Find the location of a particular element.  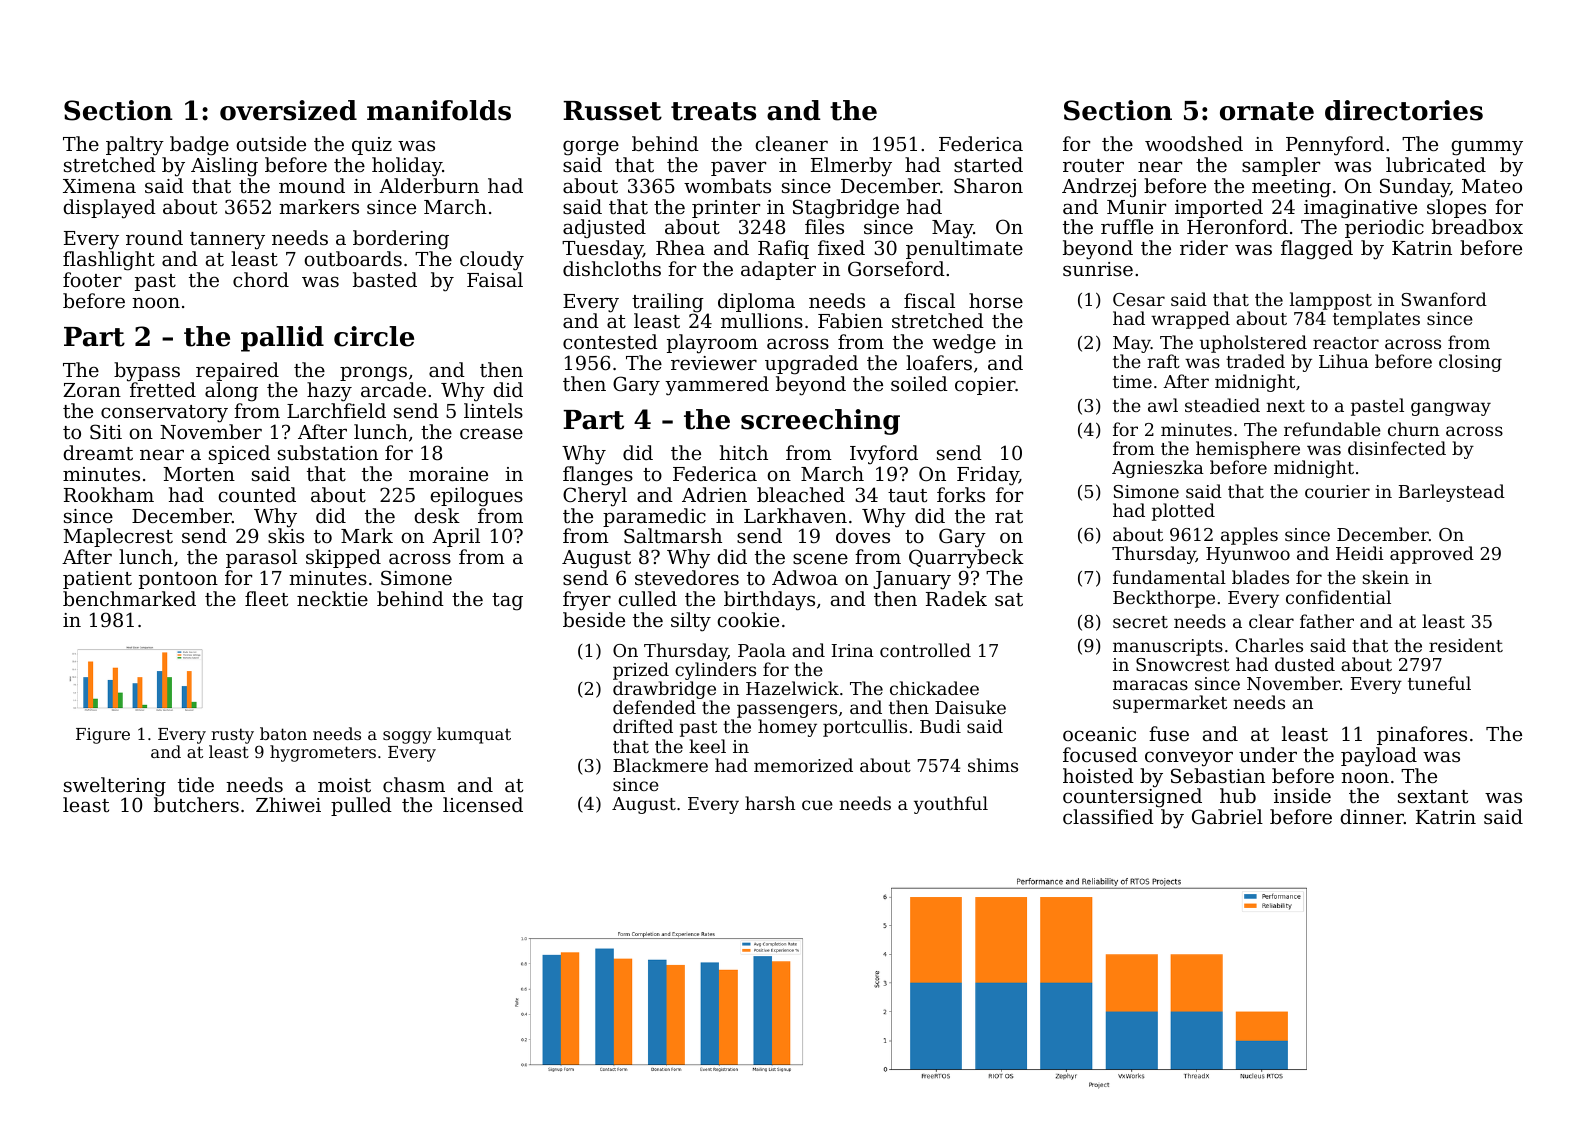

chord is located at coordinates (261, 279).
